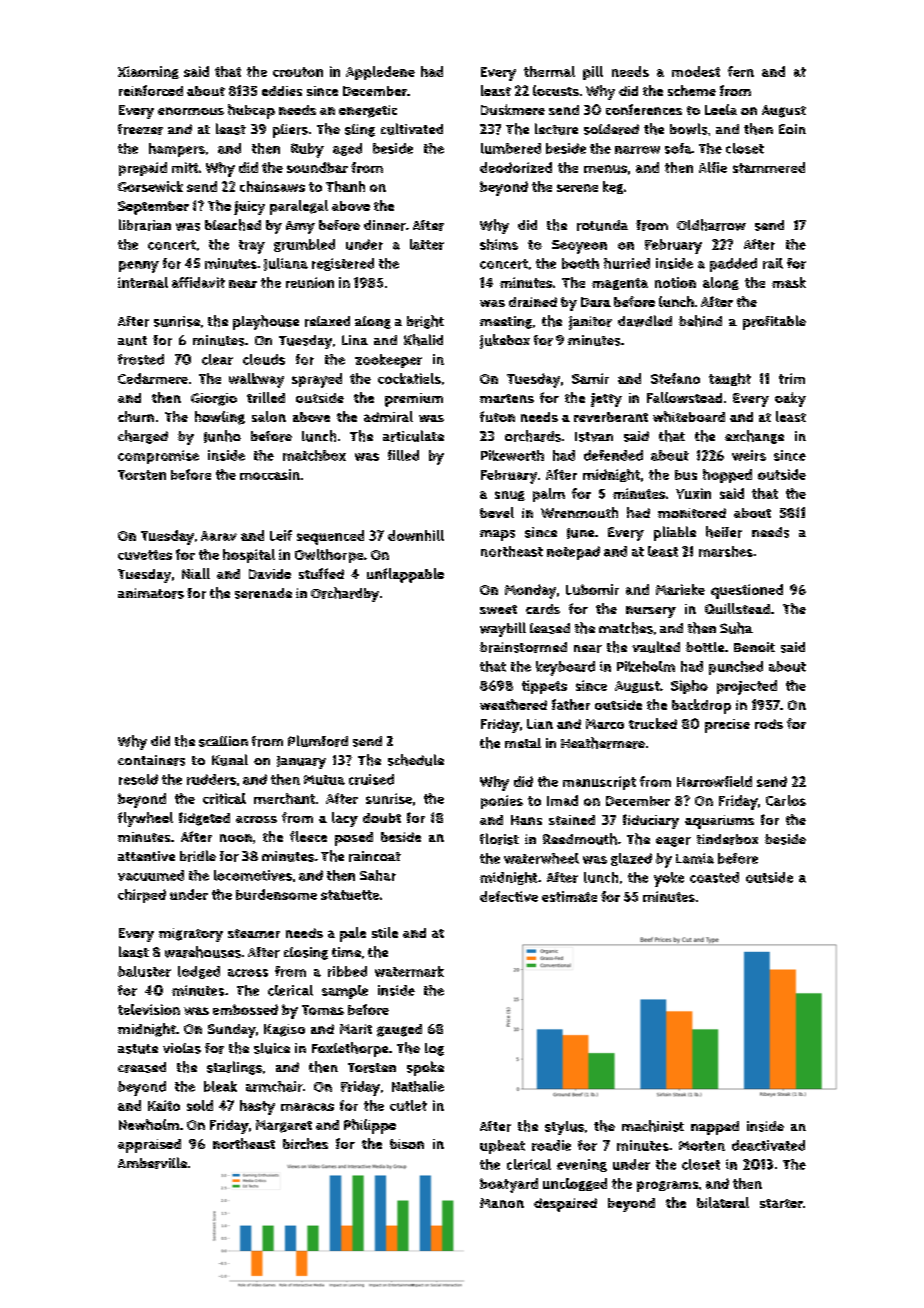 The width and height of the screenshot is (924, 1308). What do you see at coordinates (549, 71) in the screenshot?
I see `thermal` at bounding box center [549, 71].
